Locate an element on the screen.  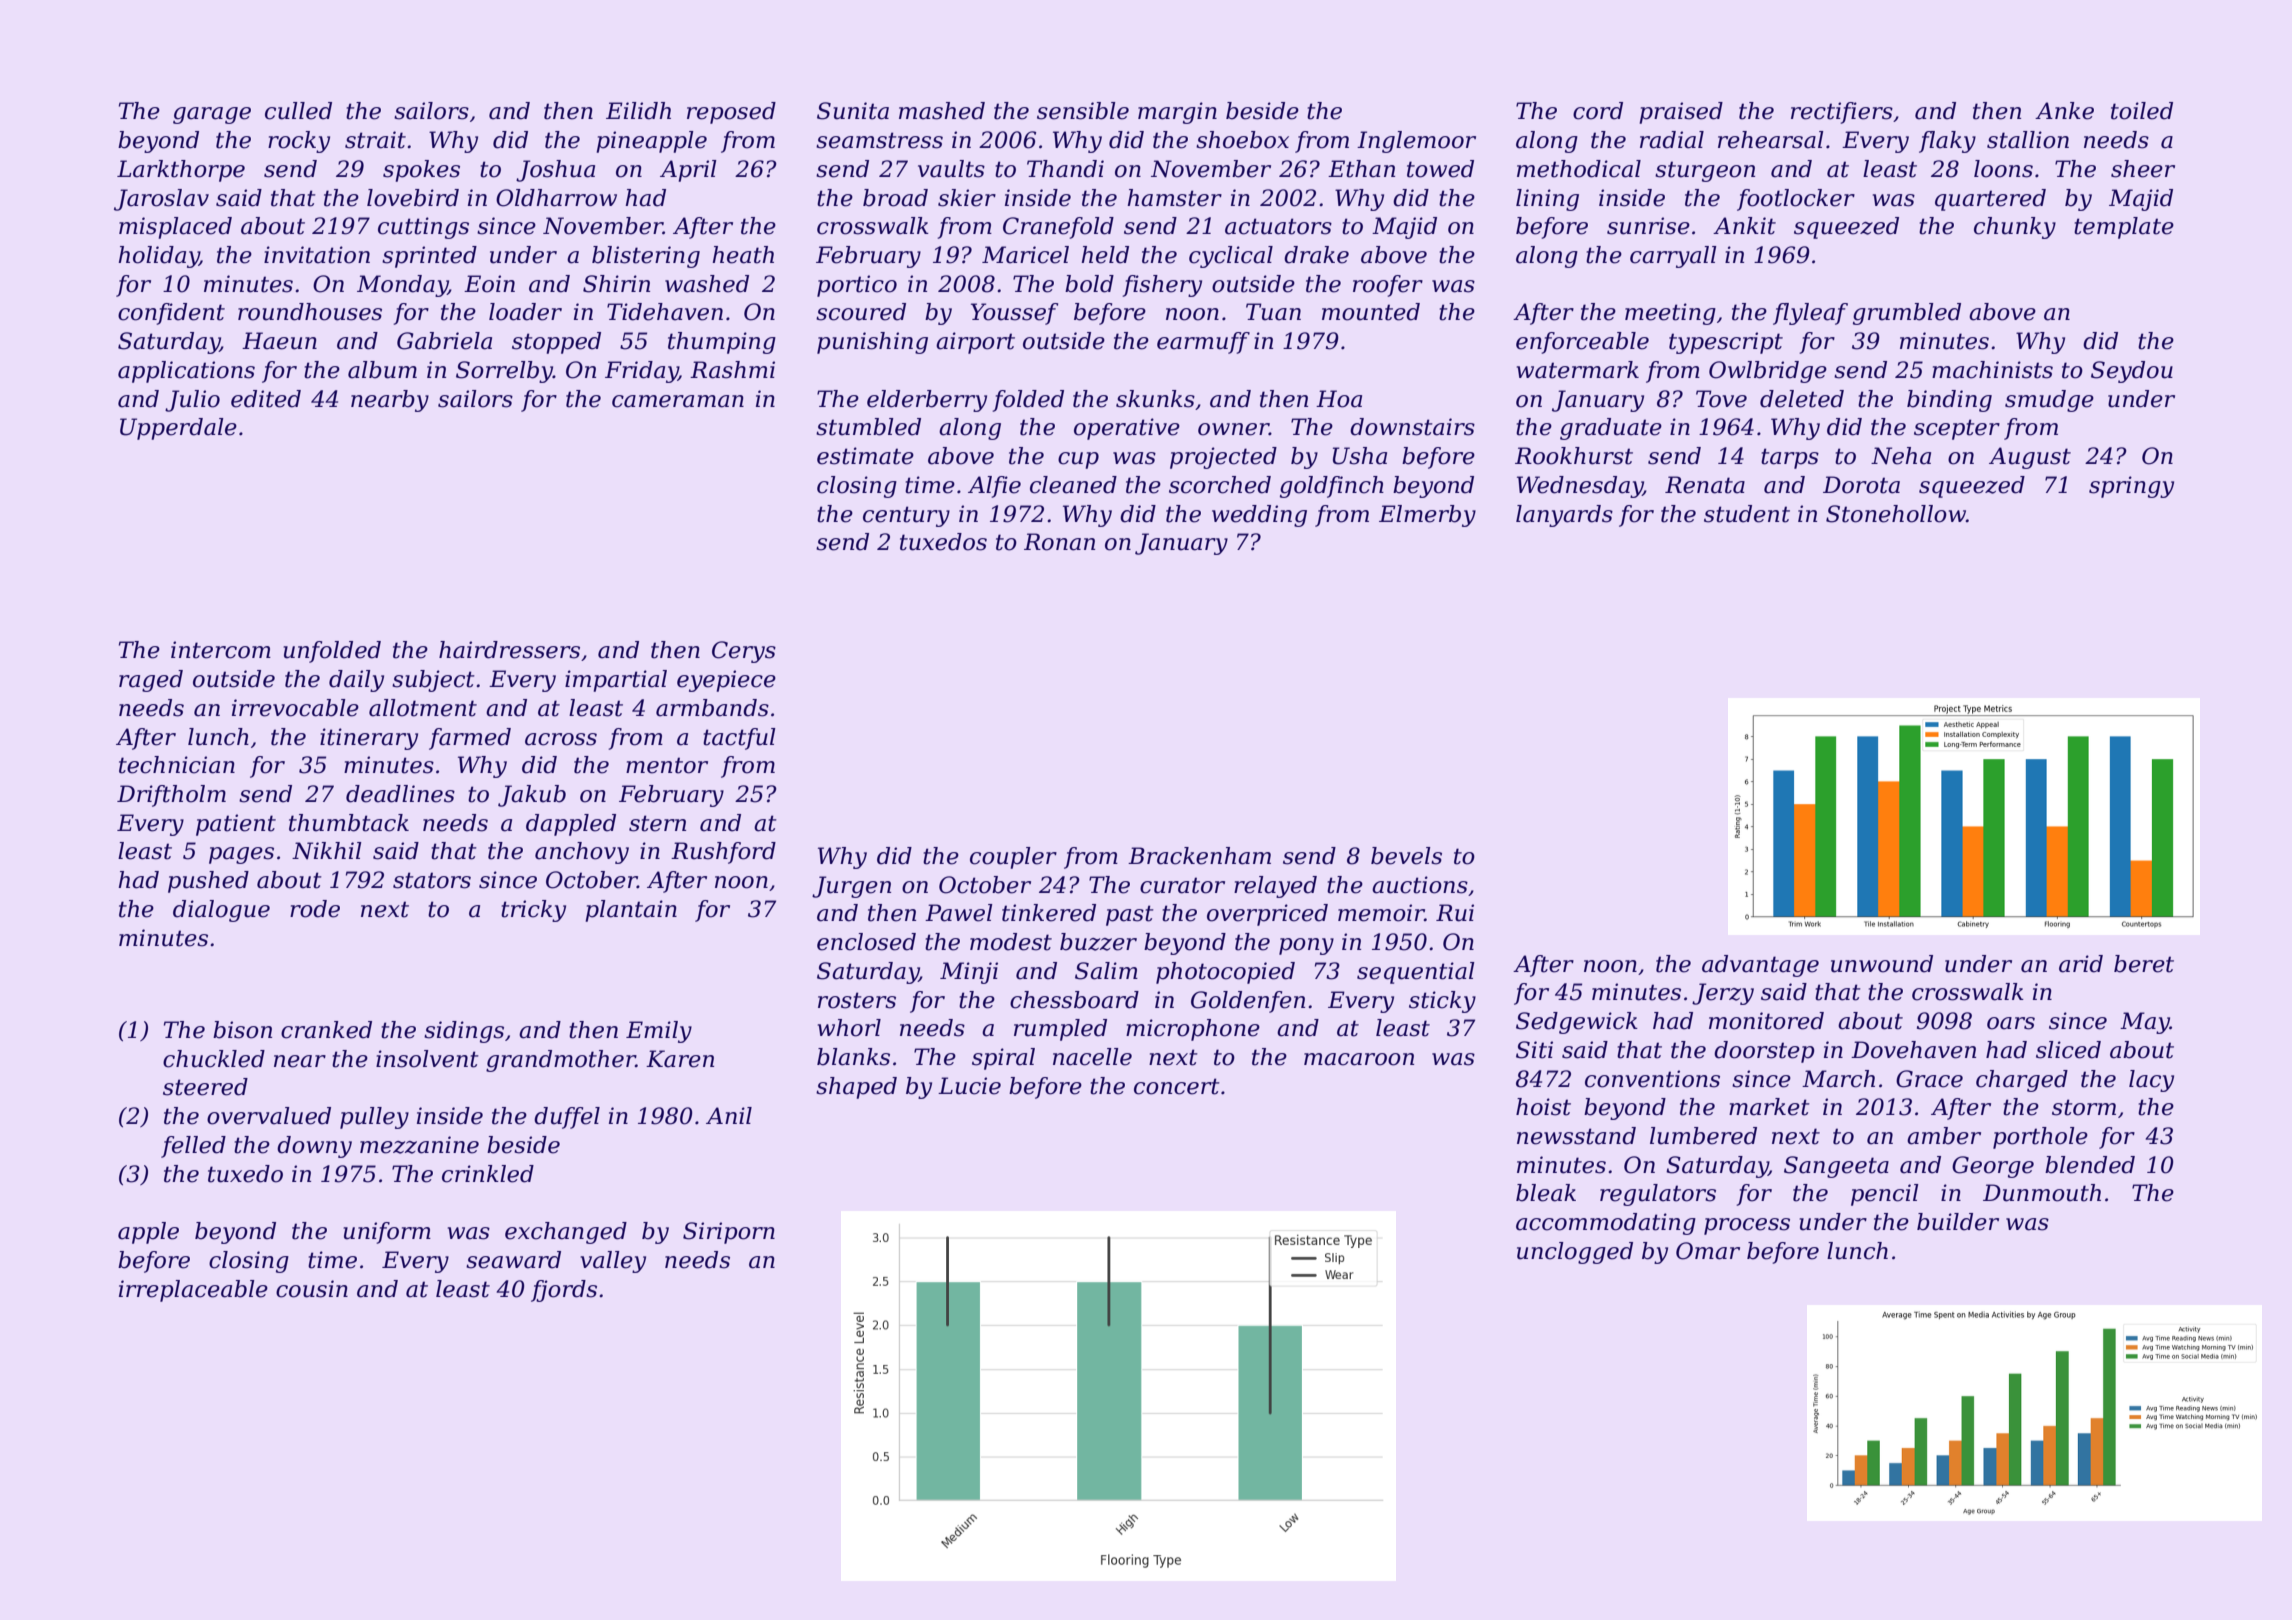
fishery is located at coordinates (1162, 286).
